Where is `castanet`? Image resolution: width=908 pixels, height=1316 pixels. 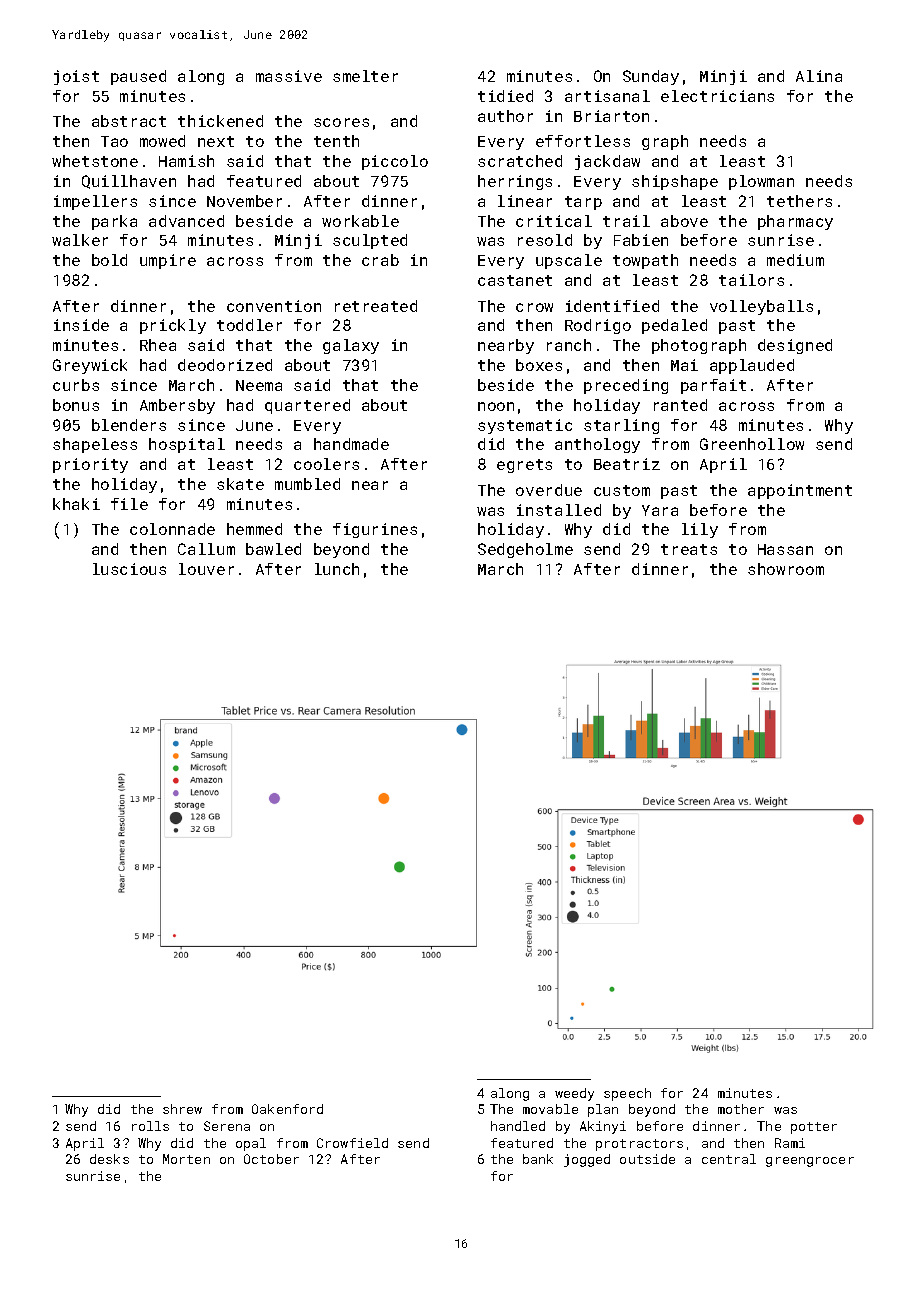
castanet is located at coordinates (515, 280).
